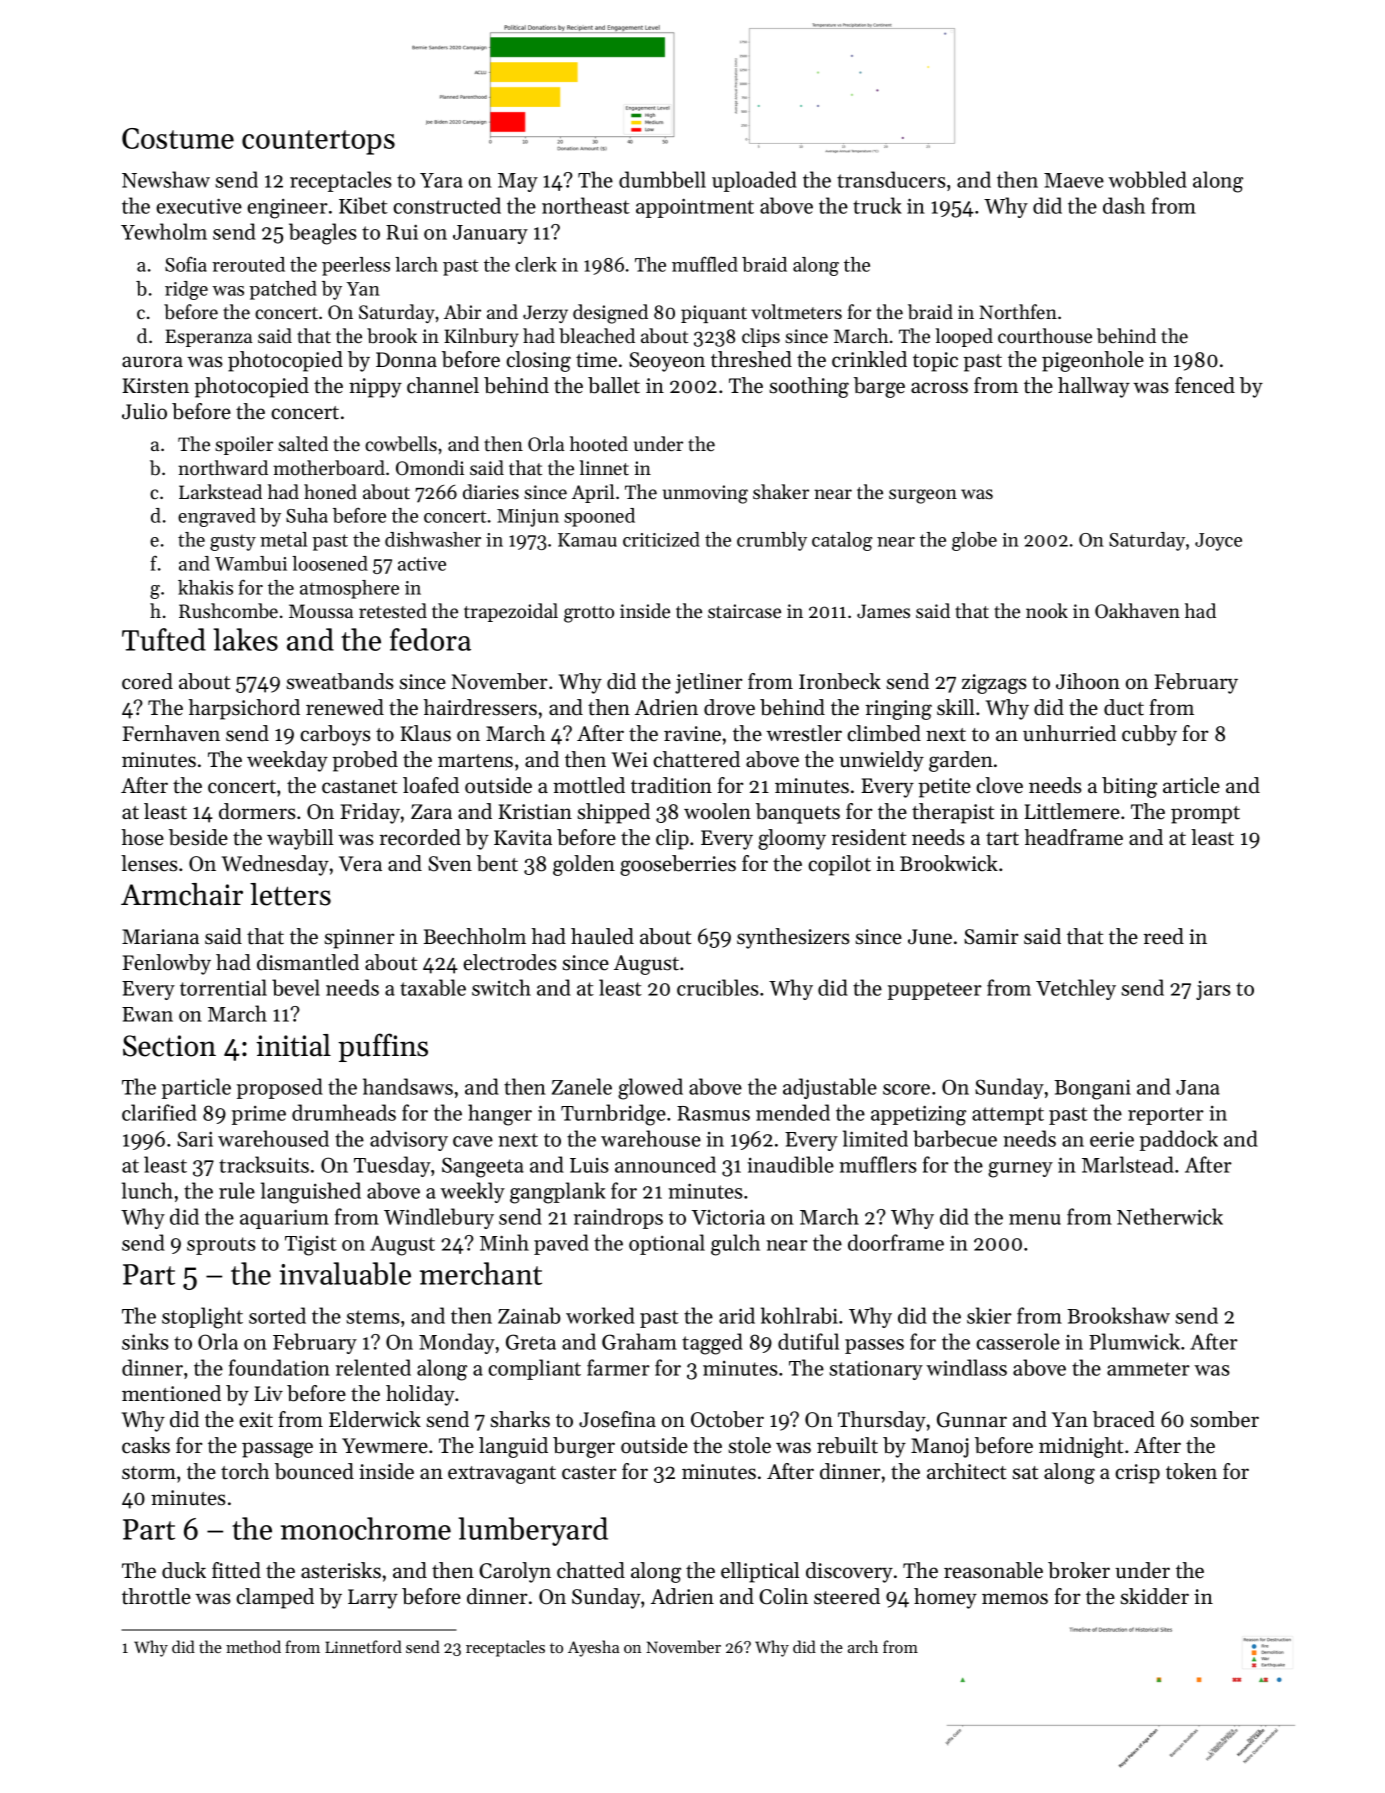  Describe the element at coordinates (1088, 681) in the screenshot. I see `Jihoon` at that location.
